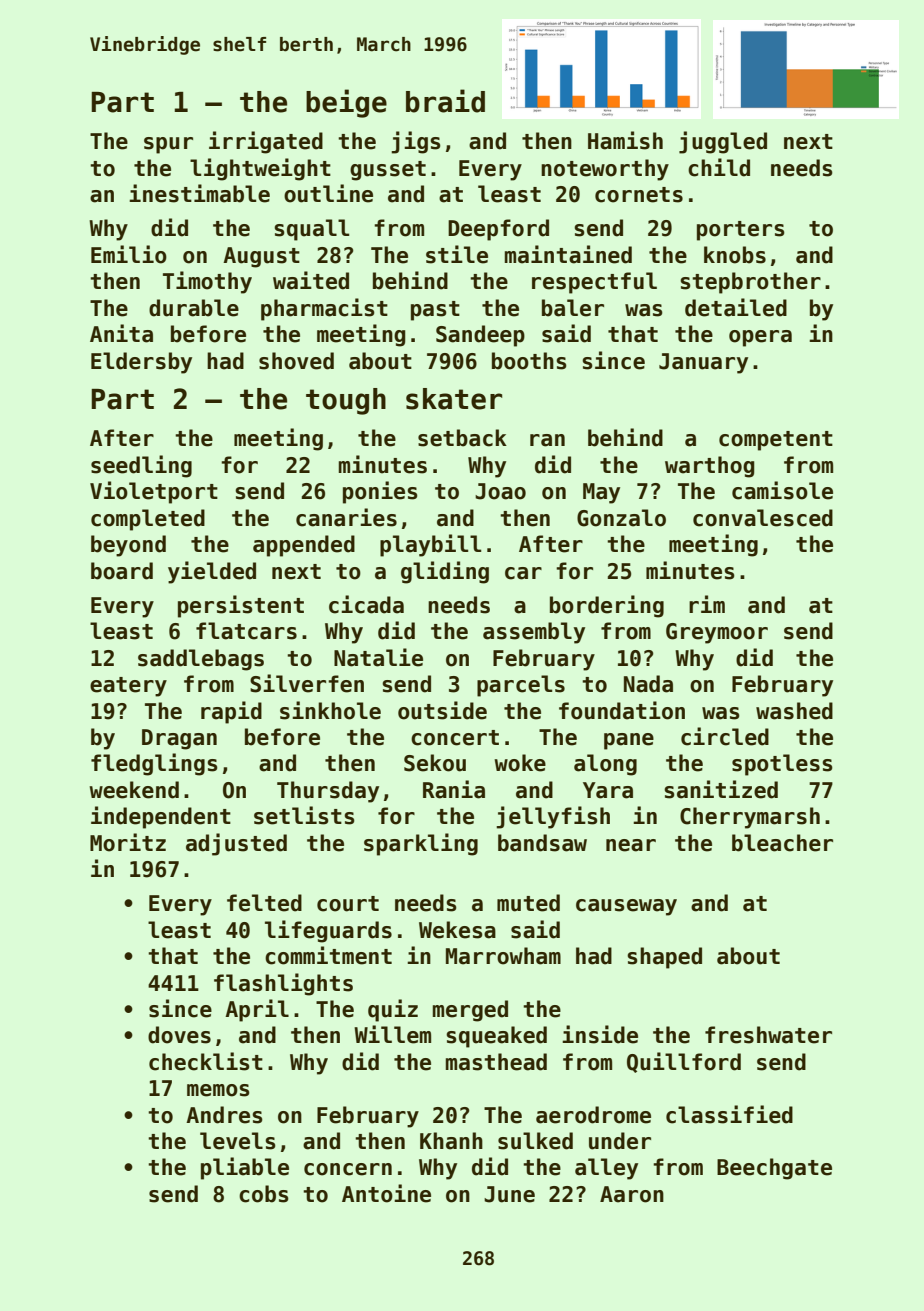 Image resolution: width=924 pixels, height=1311 pixels. Describe the element at coordinates (763, 518) in the screenshot. I see `convalesced` at that location.
